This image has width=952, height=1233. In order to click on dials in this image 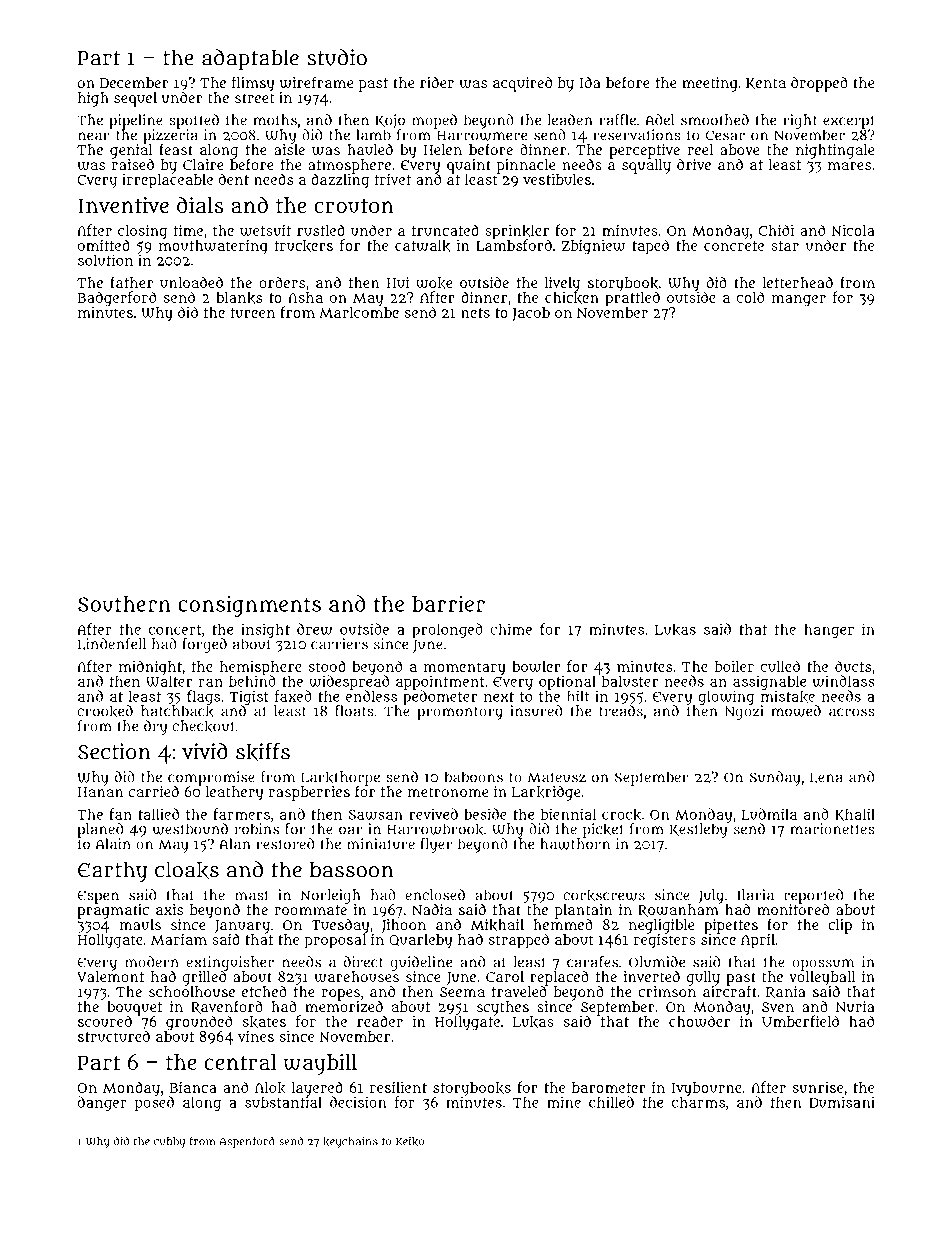, I will do `click(200, 204)`.
